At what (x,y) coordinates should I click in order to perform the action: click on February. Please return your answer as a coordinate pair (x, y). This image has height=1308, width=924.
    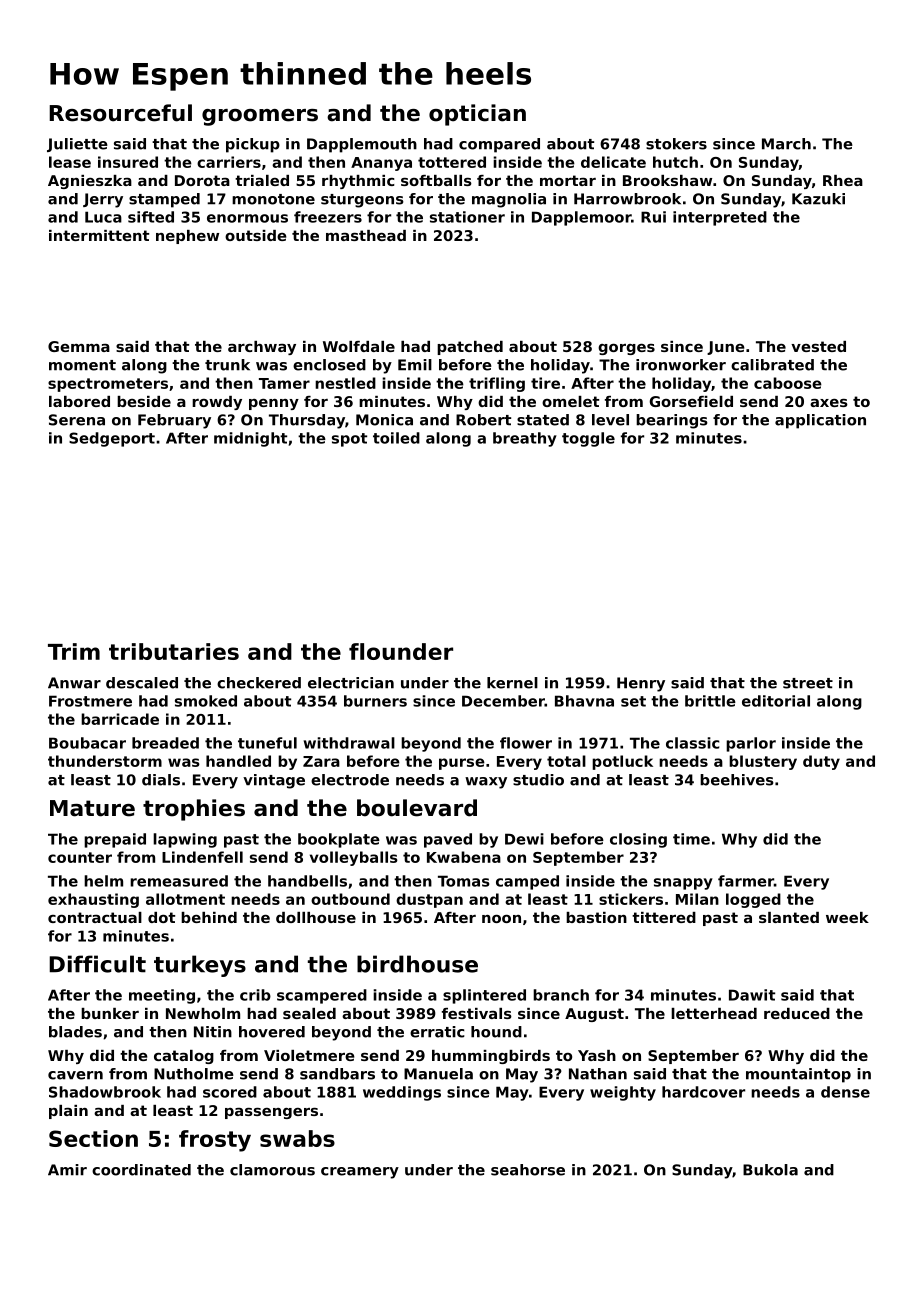
    Looking at the image, I should click on (174, 421).
